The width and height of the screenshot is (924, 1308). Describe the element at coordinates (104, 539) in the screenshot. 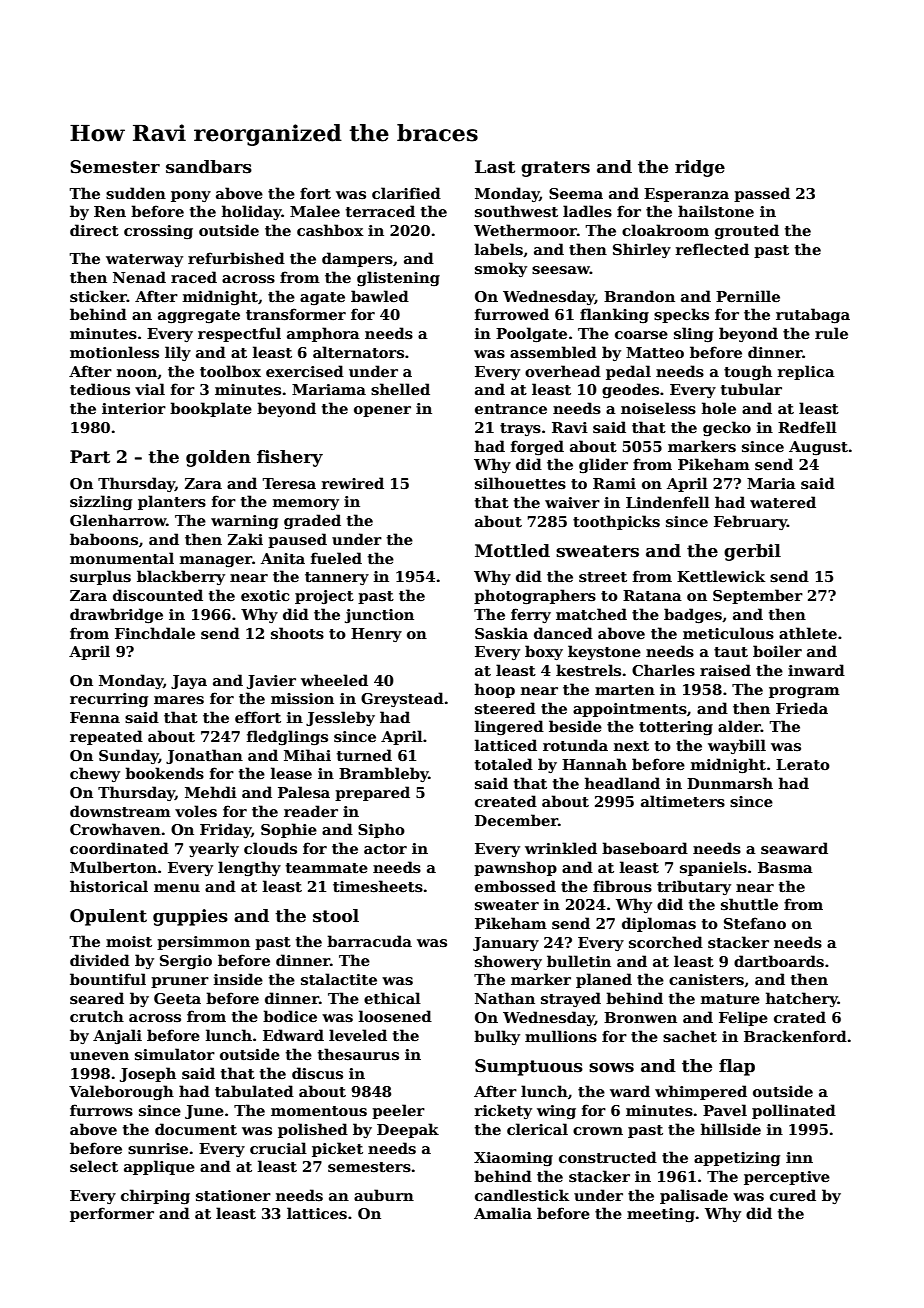

I see `baboons` at that location.
